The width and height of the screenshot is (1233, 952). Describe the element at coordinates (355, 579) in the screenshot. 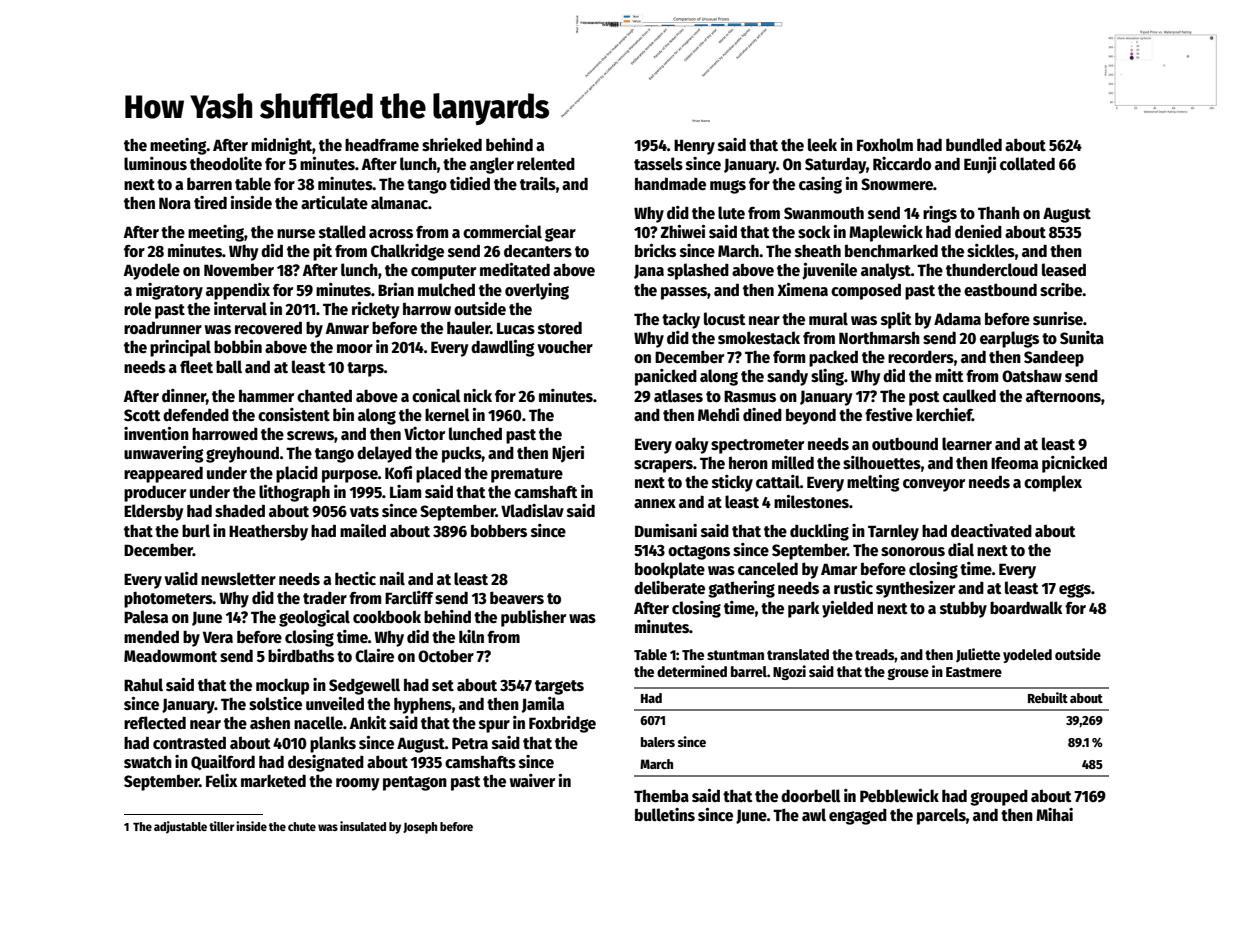

I see `hectic` at that location.
